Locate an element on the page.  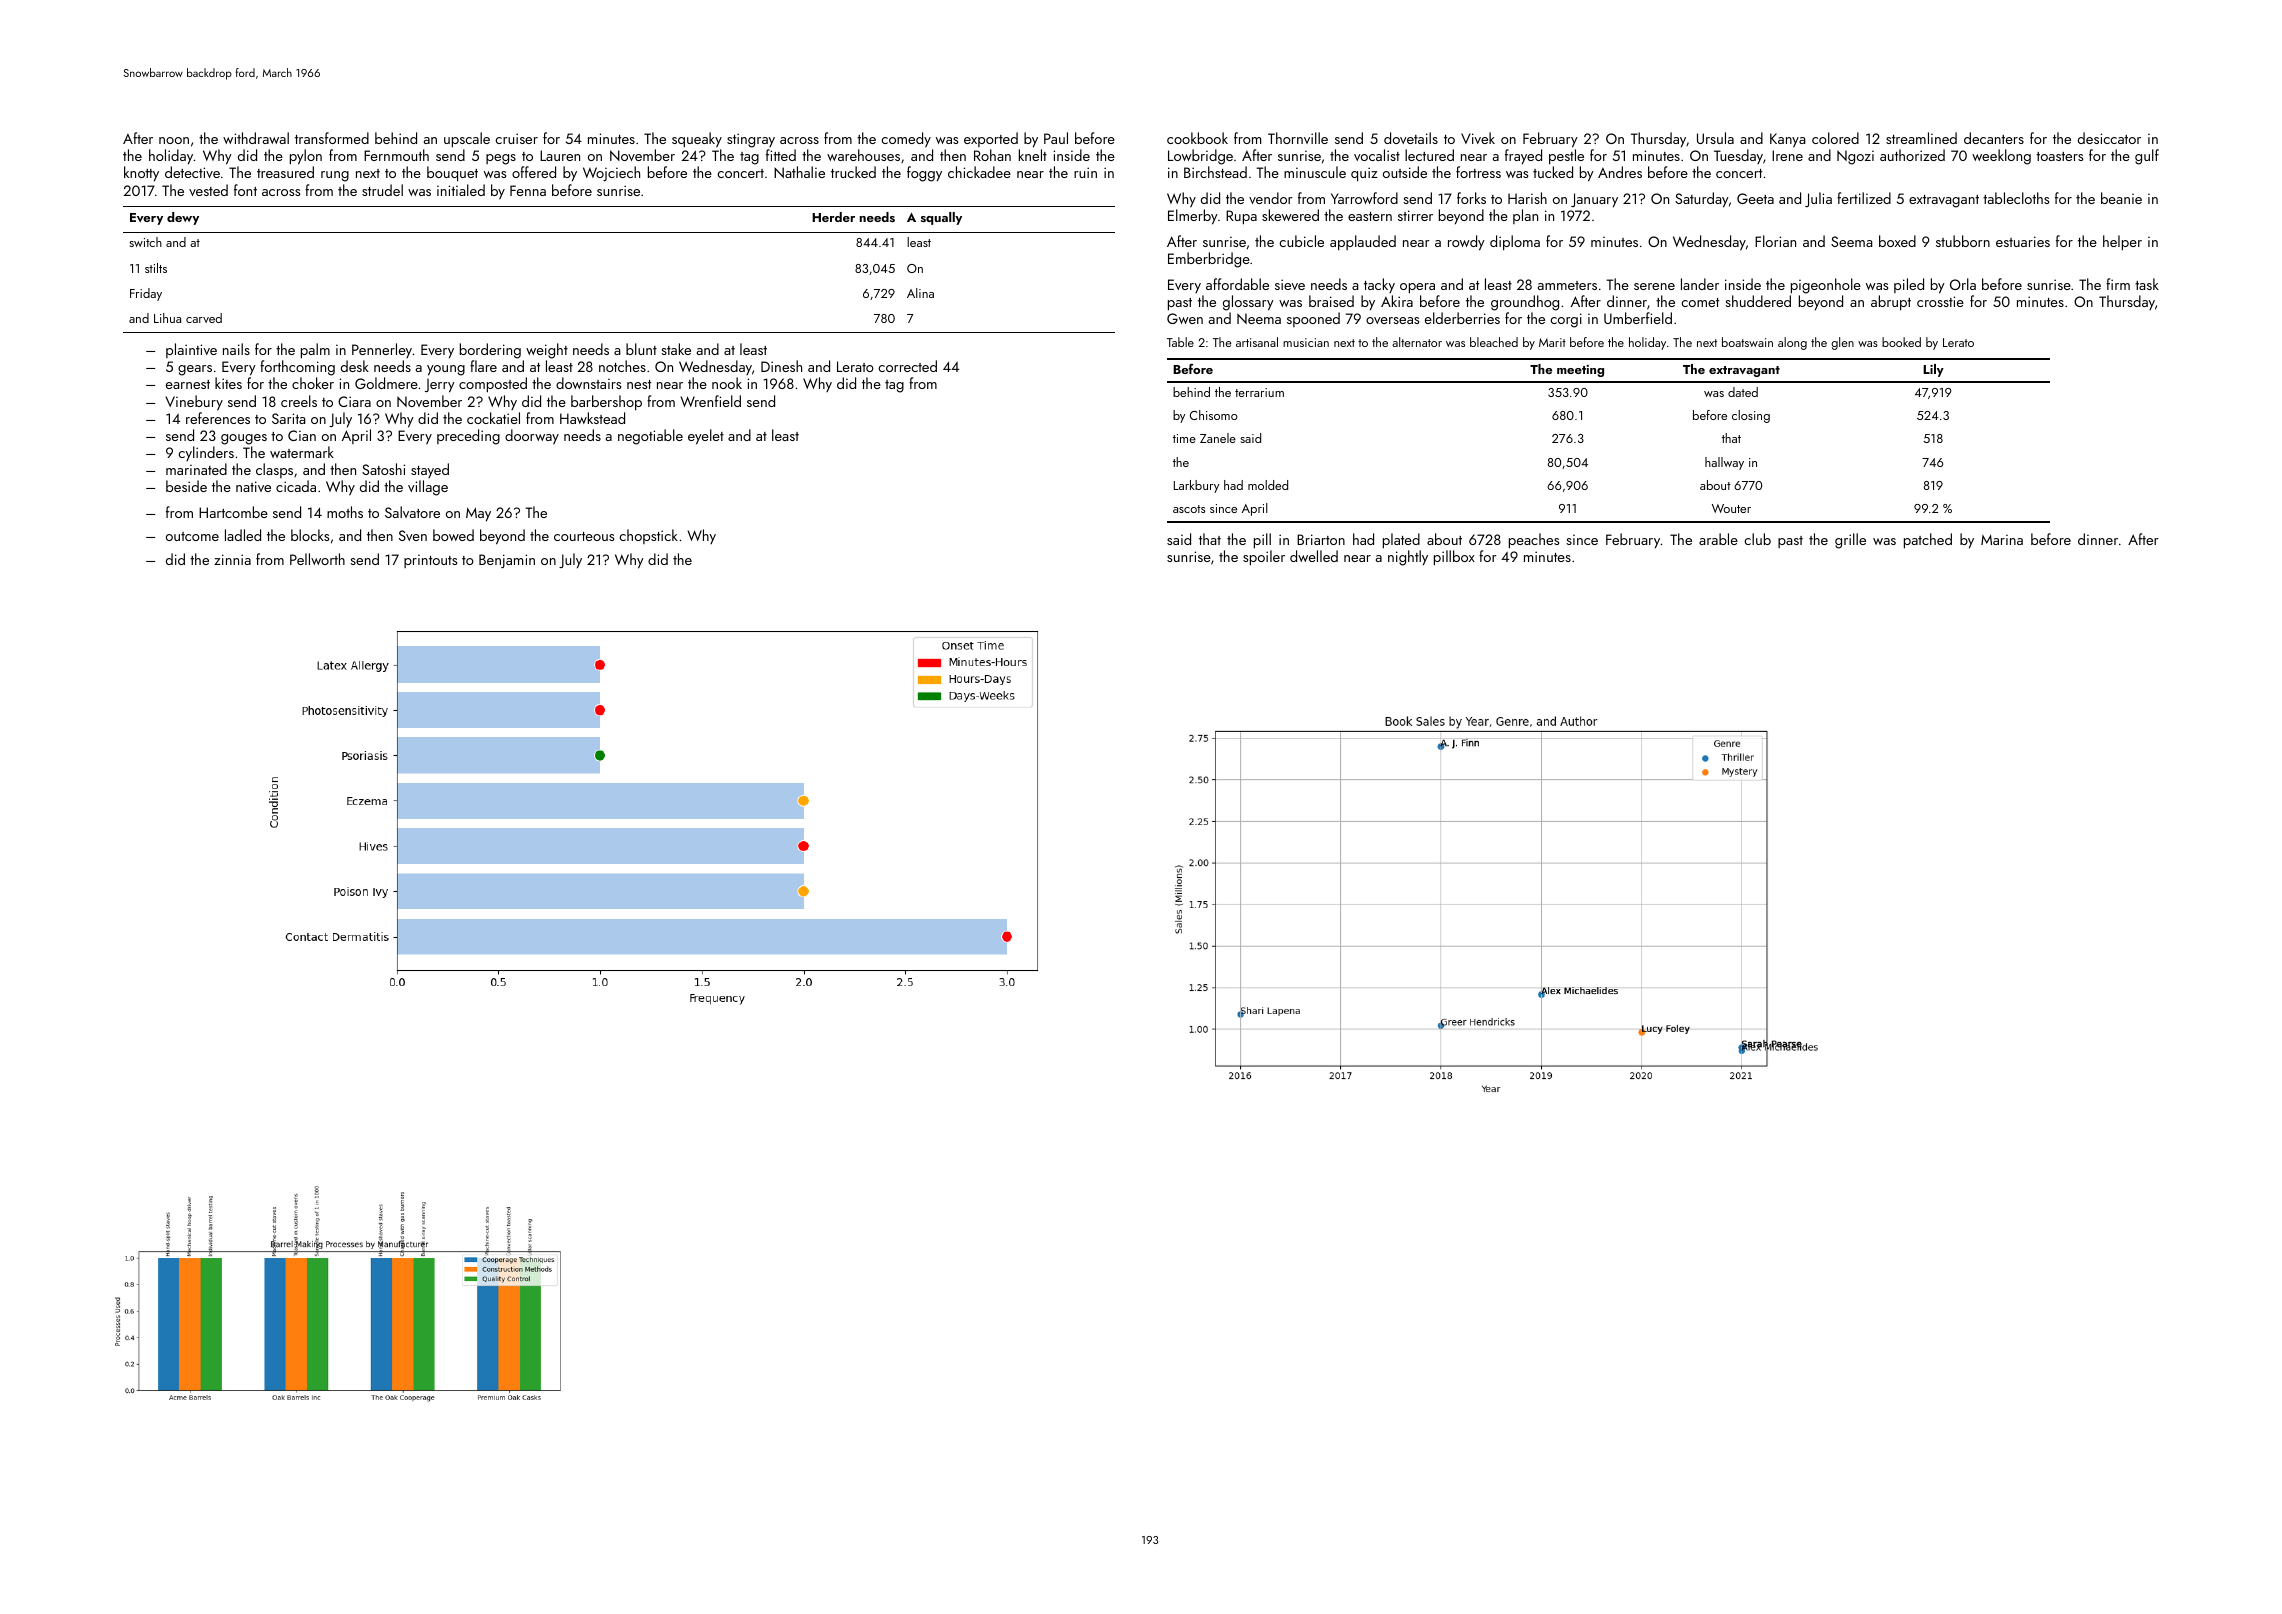
cylinders is located at coordinates (206, 453).
